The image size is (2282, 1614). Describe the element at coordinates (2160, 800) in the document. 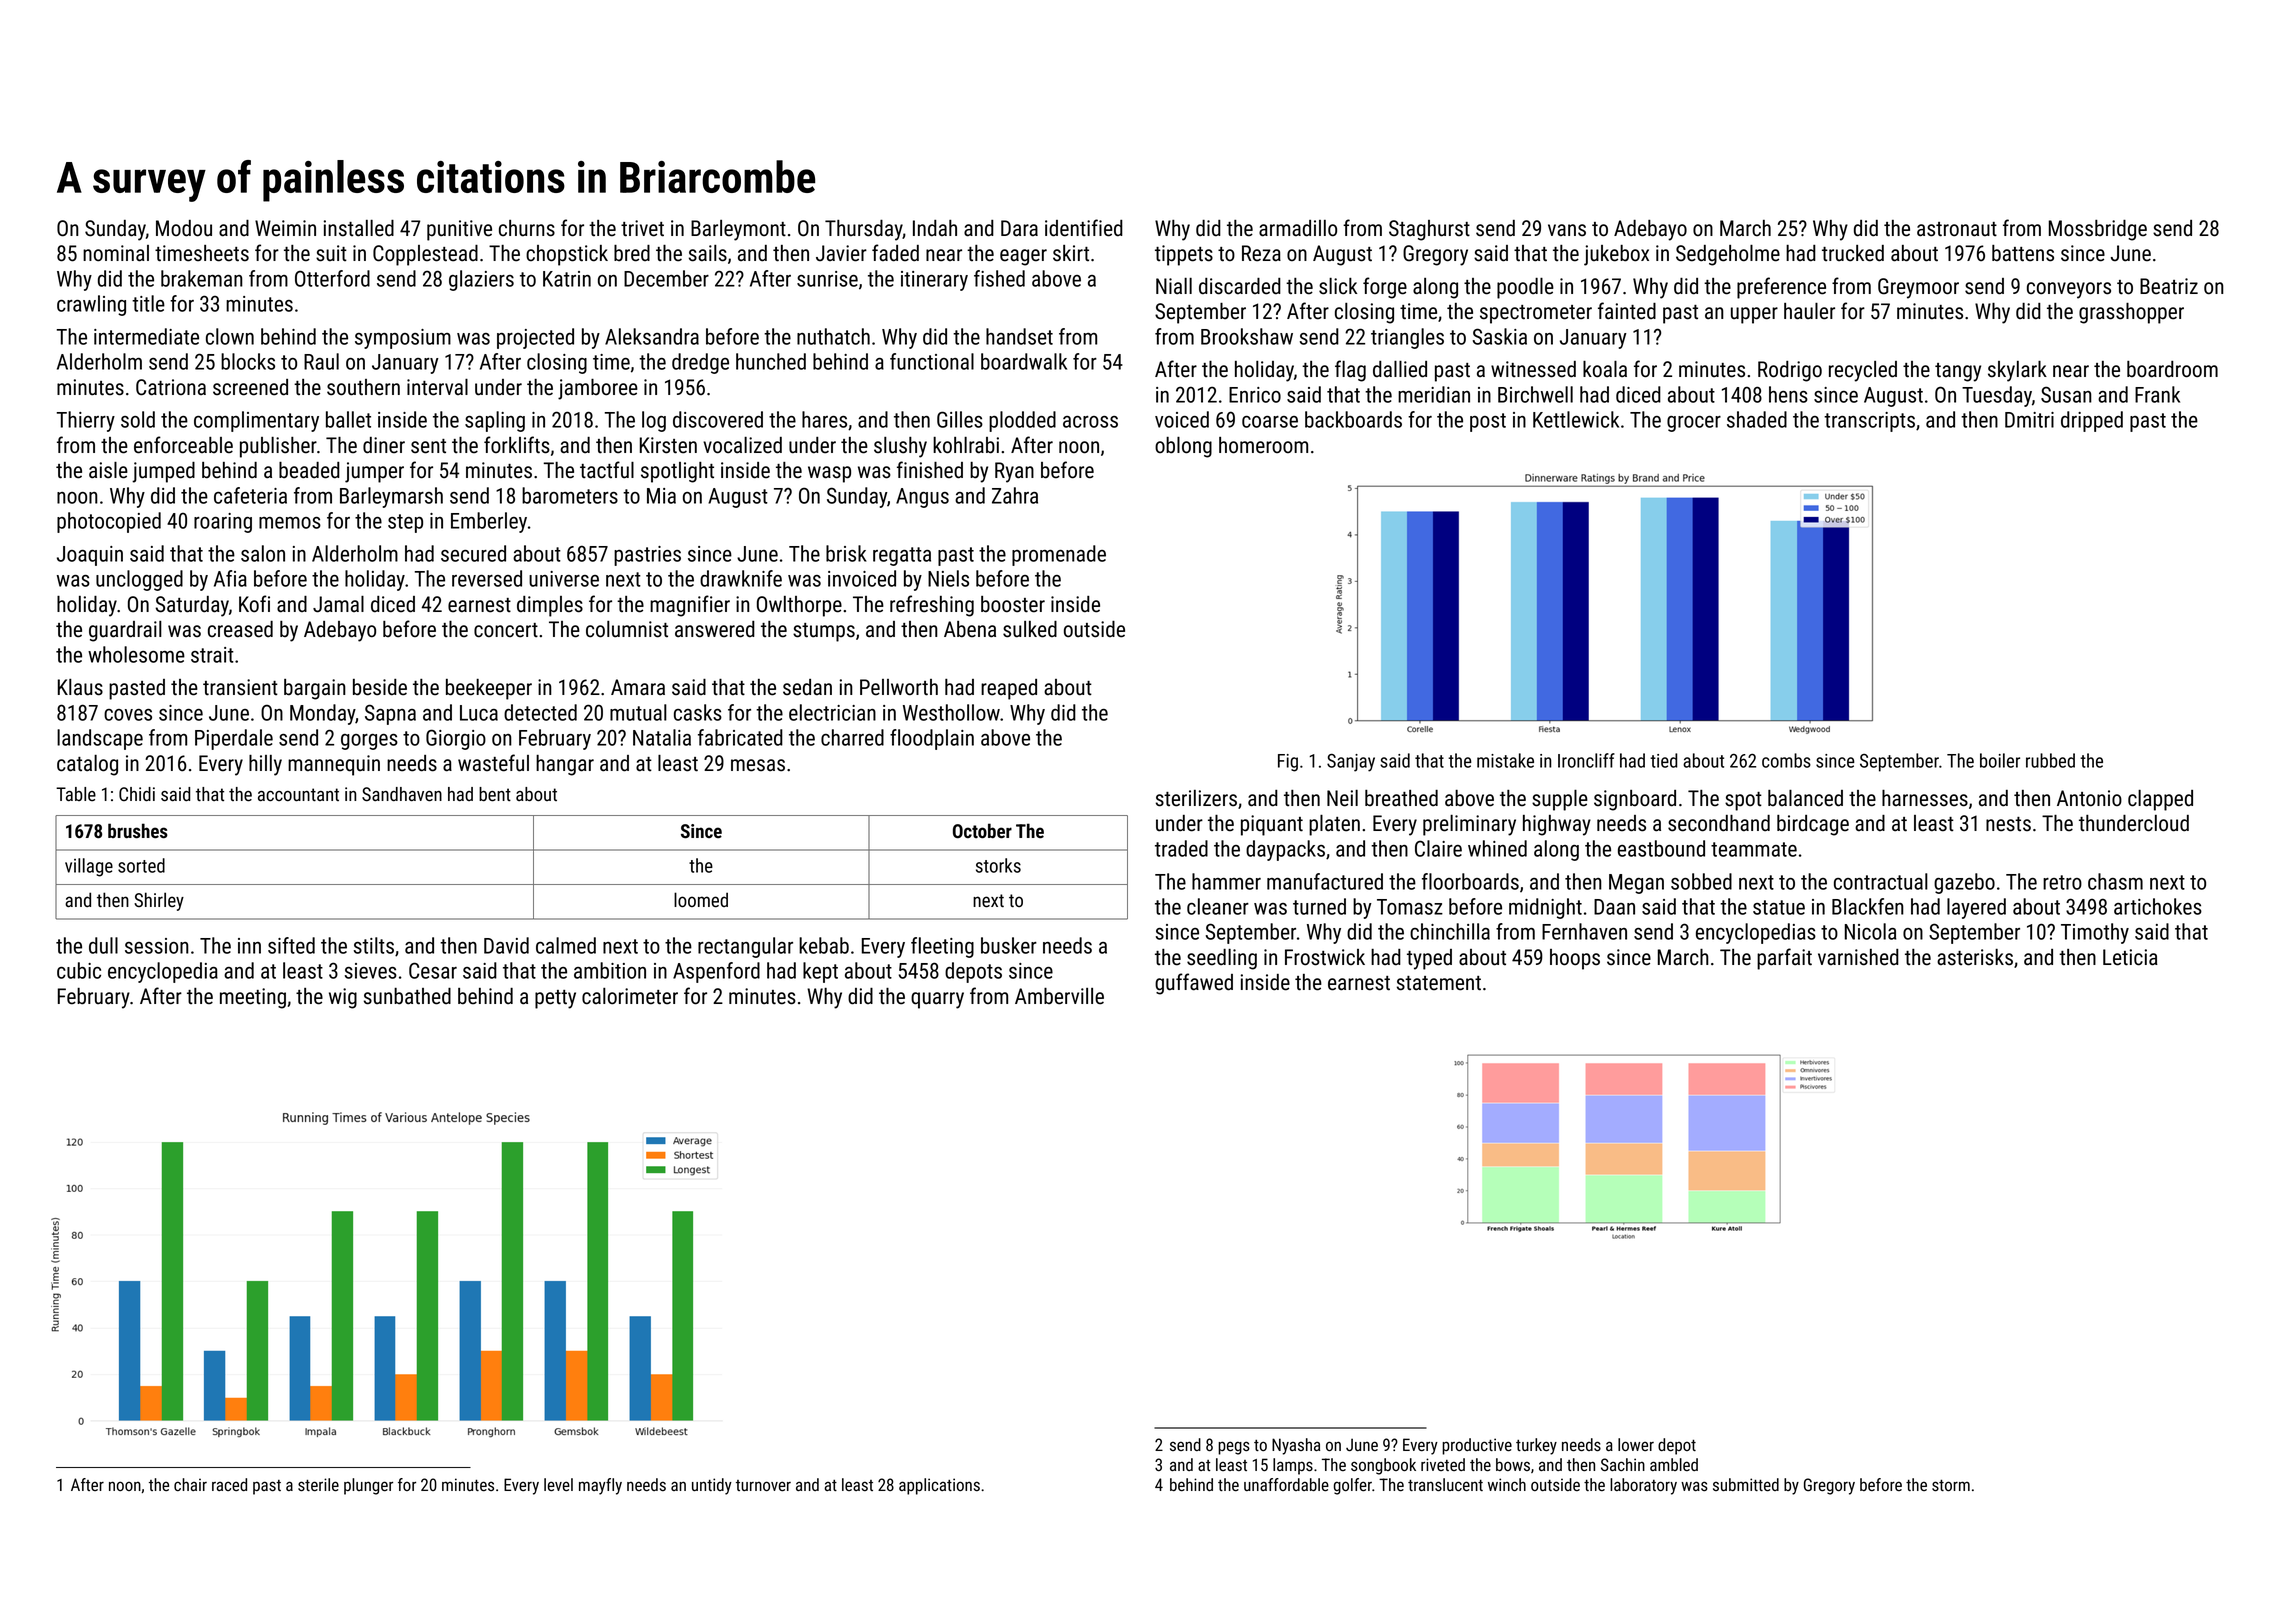

I see `clapped` at that location.
